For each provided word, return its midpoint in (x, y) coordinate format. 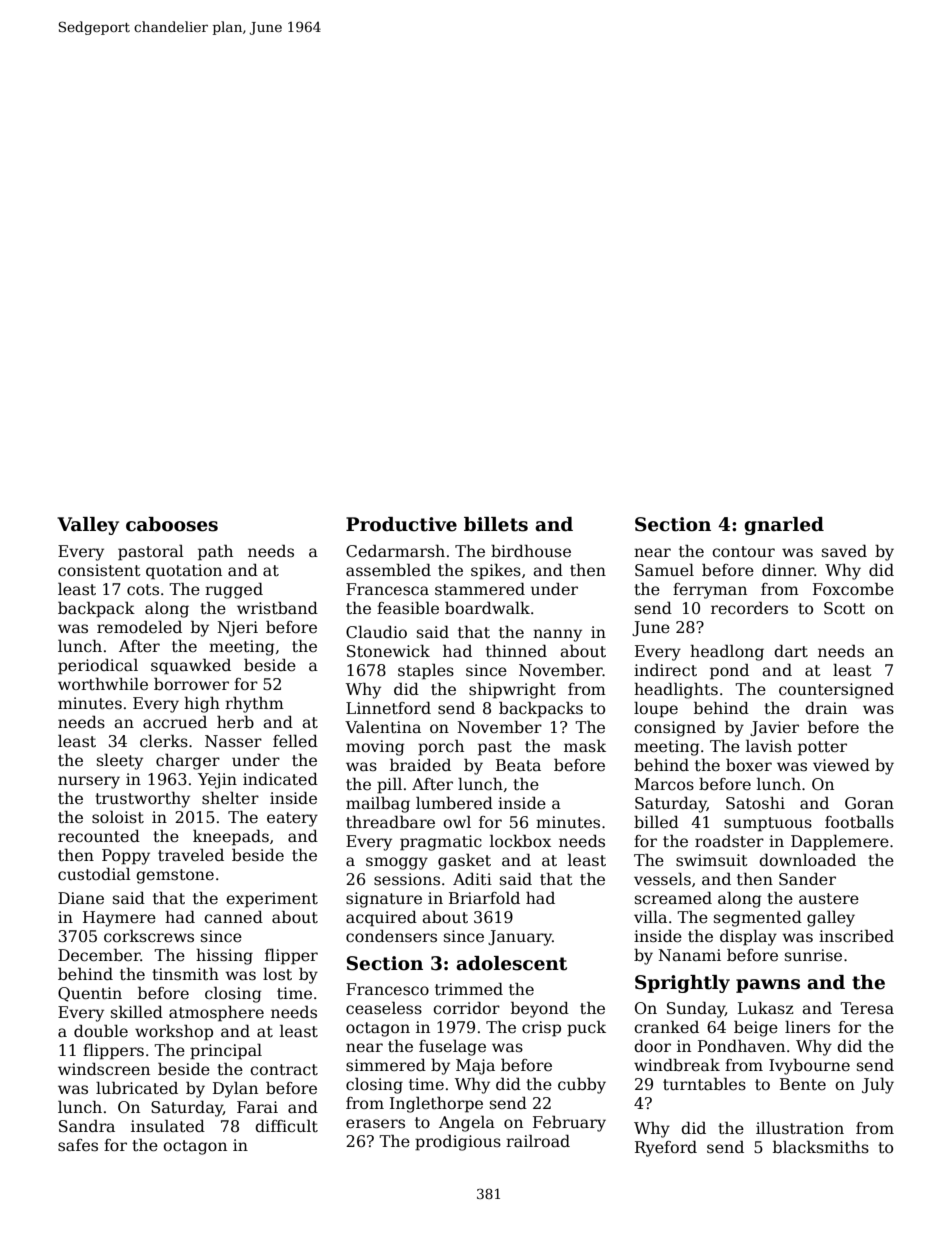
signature (384, 900)
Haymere (119, 919)
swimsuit (712, 860)
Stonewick (388, 651)
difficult (286, 1126)
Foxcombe (853, 589)
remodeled (139, 627)
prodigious (458, 1142)
